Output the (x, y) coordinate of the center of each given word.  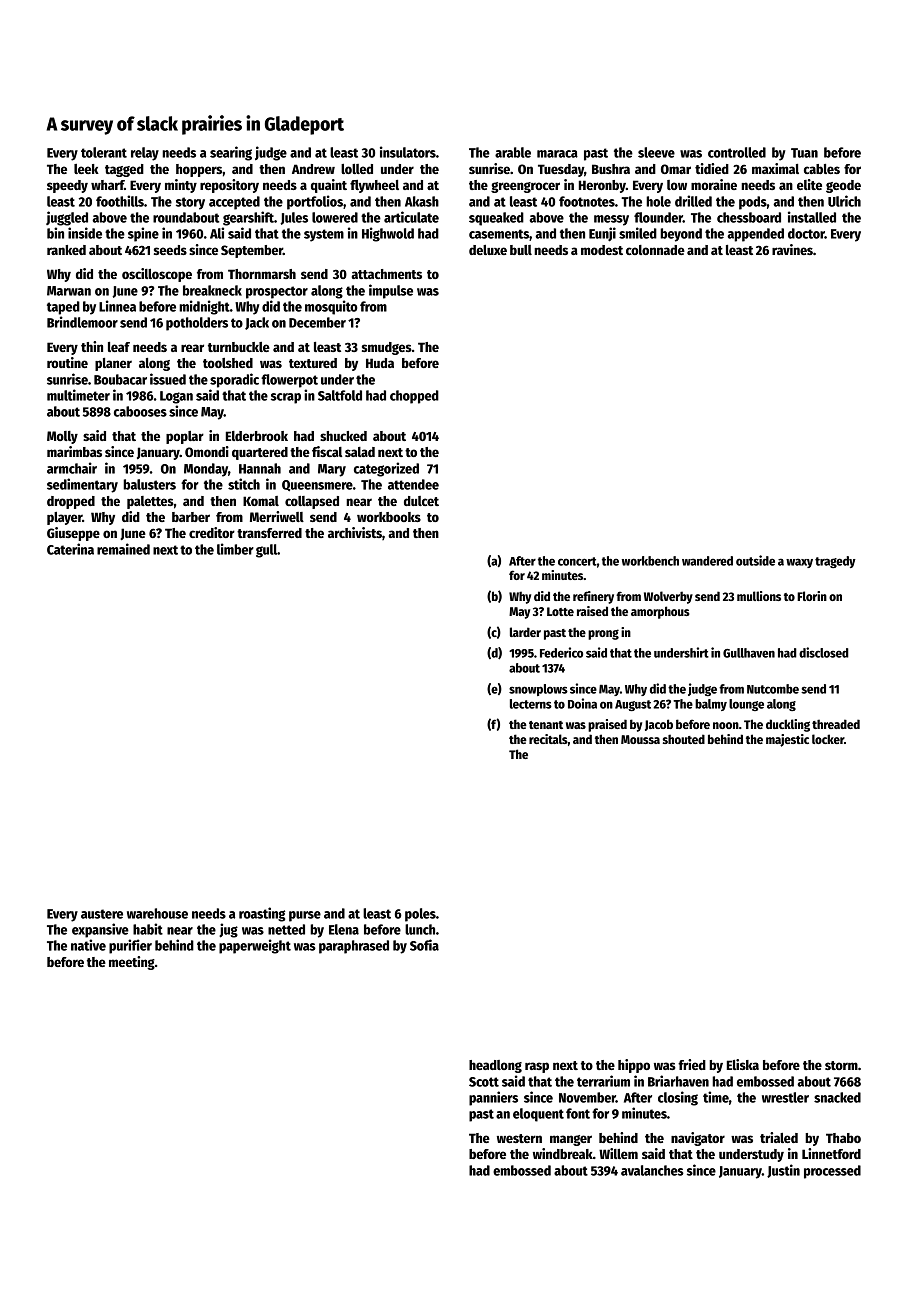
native (88, 945)
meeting (132, 963)
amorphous (660, 612)
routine (67, 362)
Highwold (388, 234)
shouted (684, 739)
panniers (493, 1098)
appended (755, 235)
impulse (391, 291)
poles (420, 915)
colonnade (655, 250)
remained (123, 549)
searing (231, 153)
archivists (355, 532)
